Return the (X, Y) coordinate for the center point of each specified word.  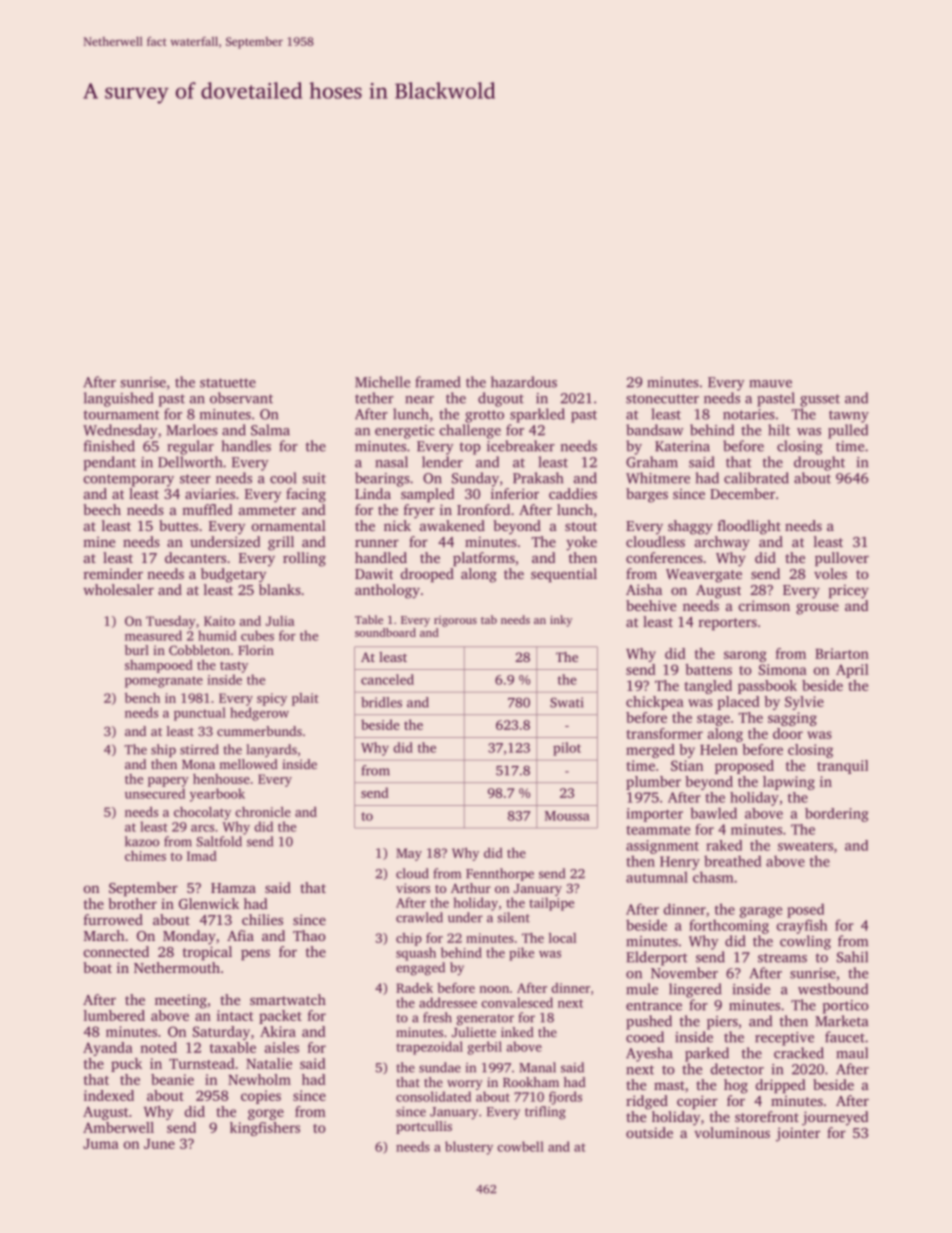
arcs (202, 828)
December (742, 493)
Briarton (842, 653)
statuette (228, 383)
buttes (178, 525)
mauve (770, 384)
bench (142, 698)
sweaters (805, 846)
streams (782, 958)
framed (437, 382)
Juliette (474, 1032)
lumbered (114, 1015)
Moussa (567, 816)
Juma (101, 1144)
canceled (387, 679)
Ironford (483, 509)
